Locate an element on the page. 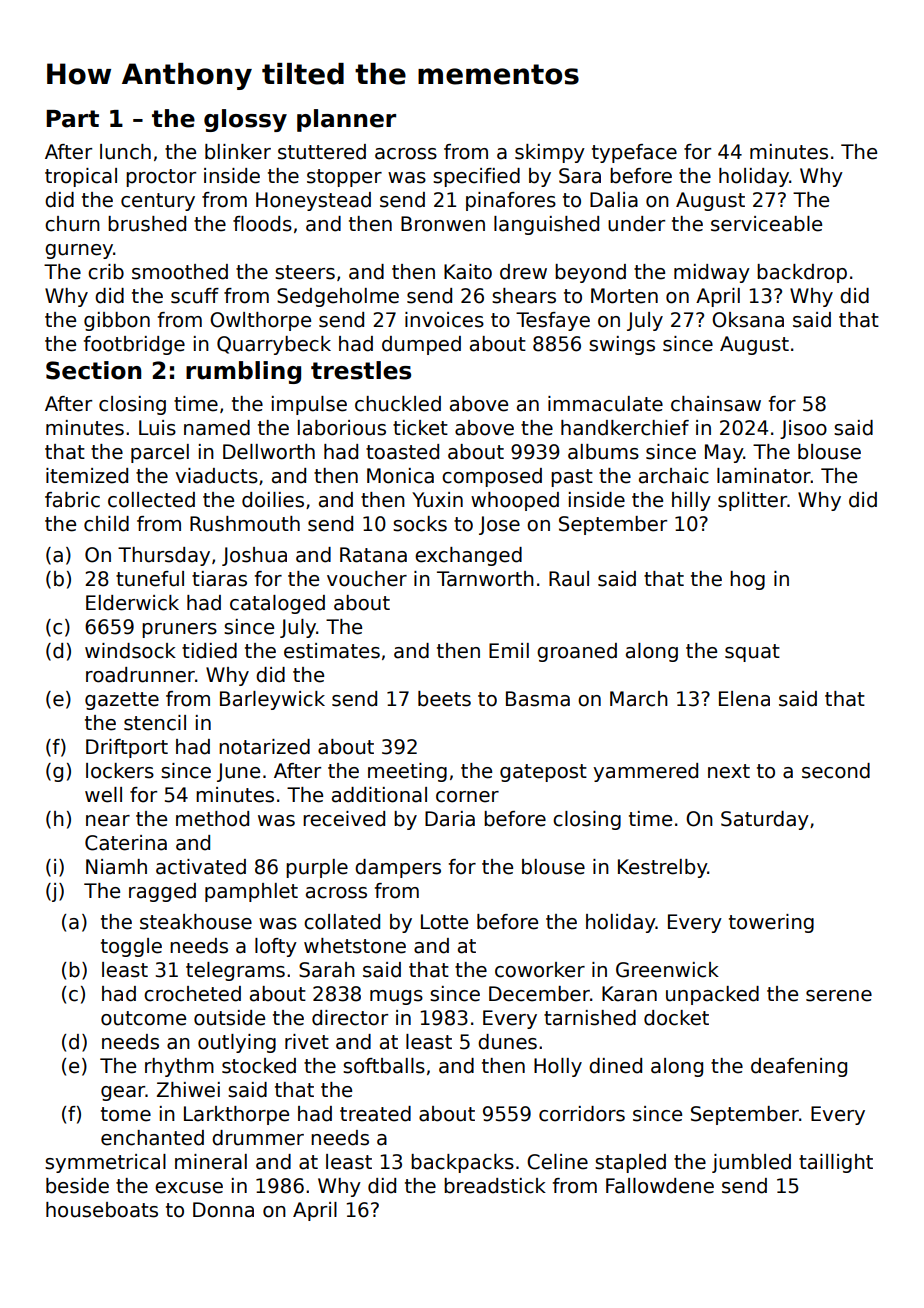  December is located at coordinates (539, 994).
